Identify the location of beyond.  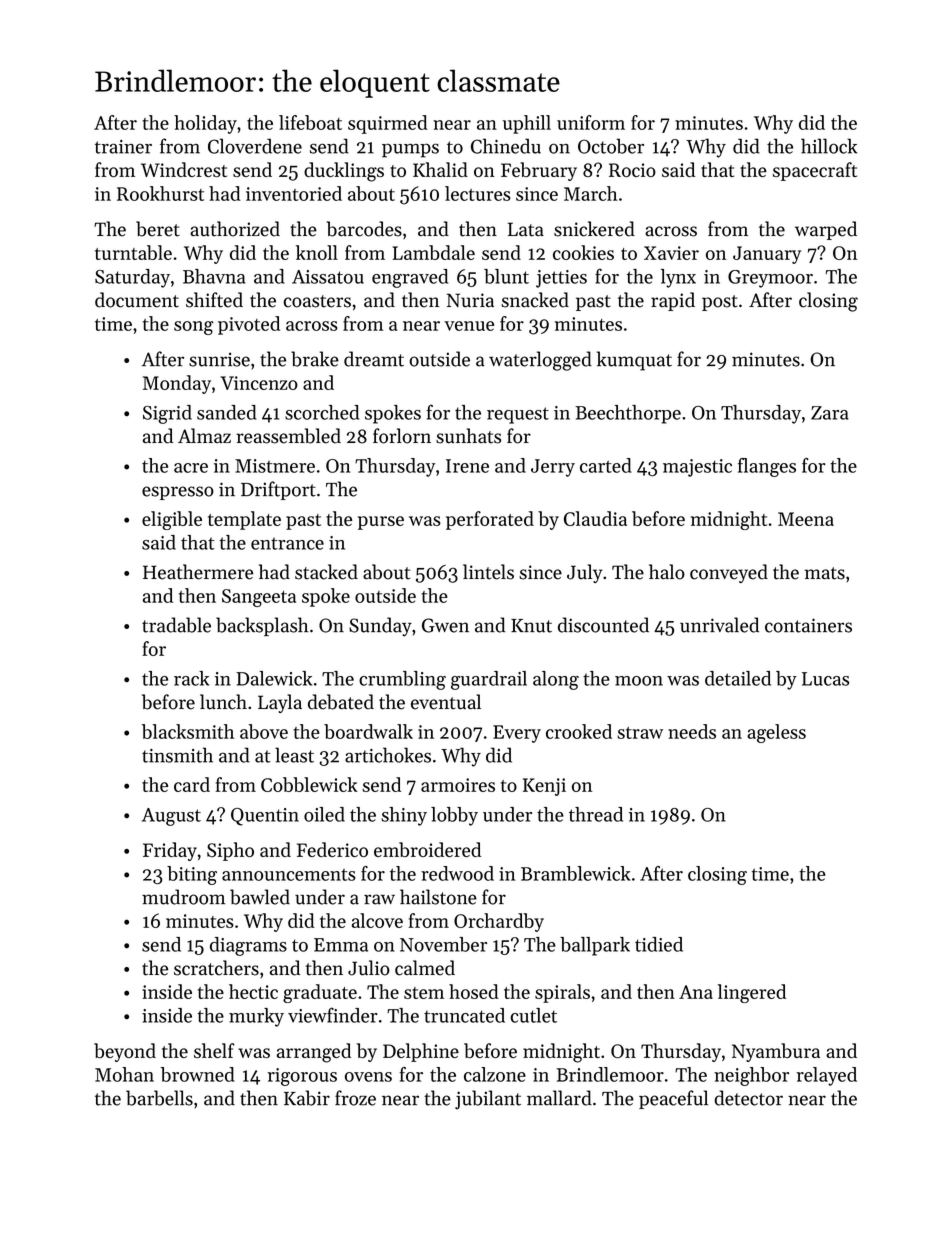
(125, 1052).
